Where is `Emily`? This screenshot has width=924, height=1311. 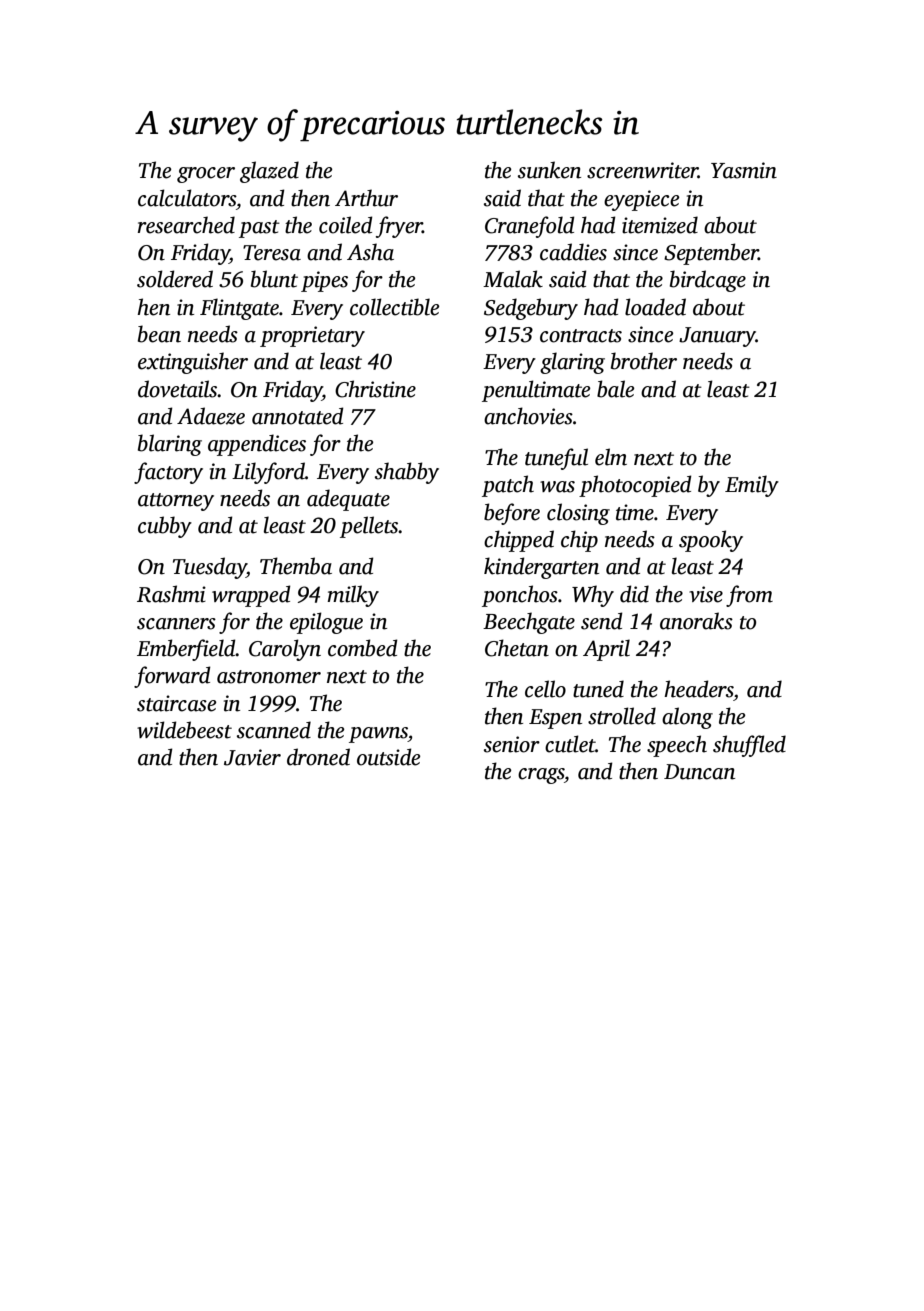
Emily is located at coordinates (752, 486).
